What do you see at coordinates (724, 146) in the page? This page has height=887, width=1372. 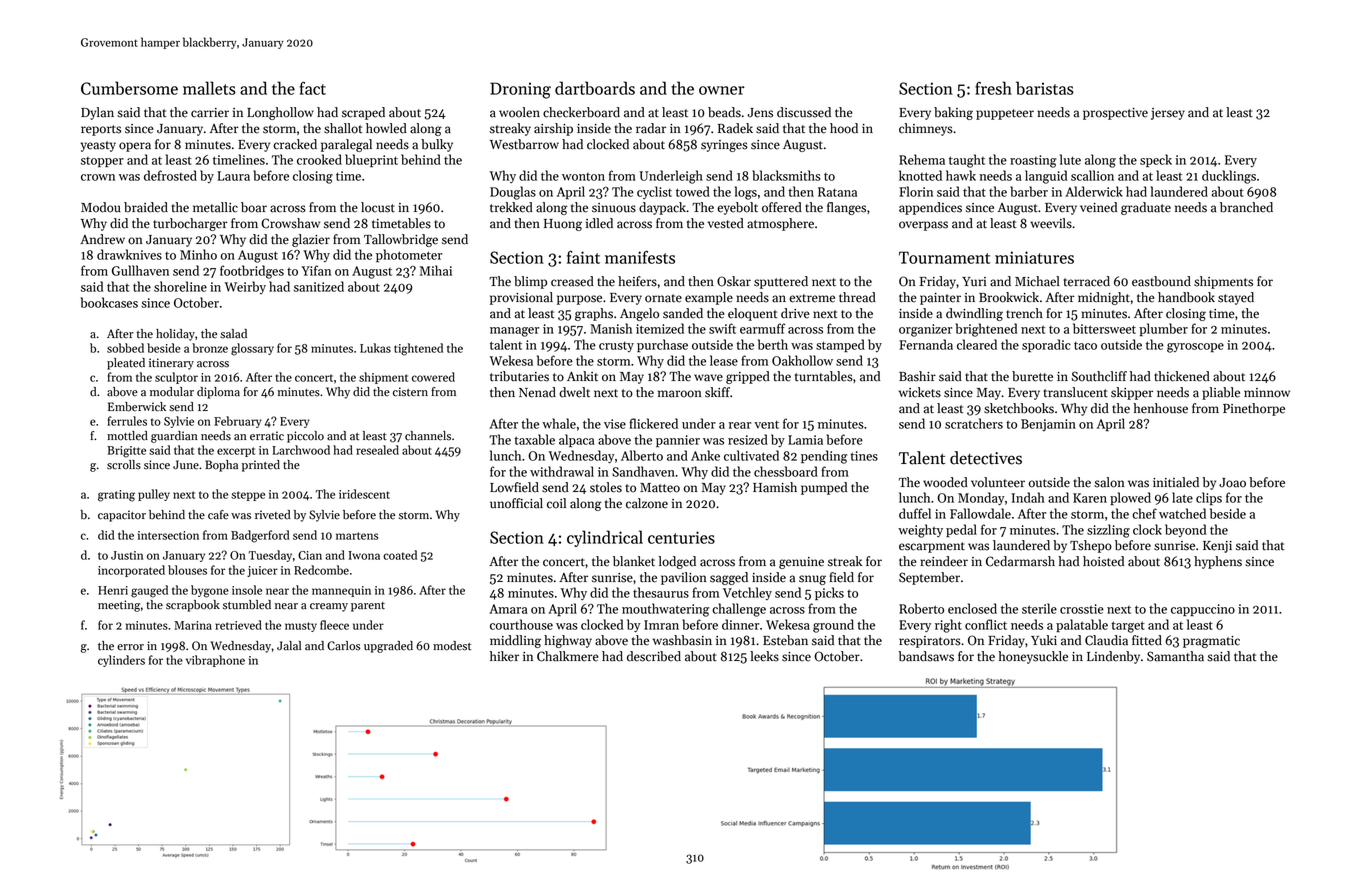 I see `syringes` at bounding box center [724, 146].
